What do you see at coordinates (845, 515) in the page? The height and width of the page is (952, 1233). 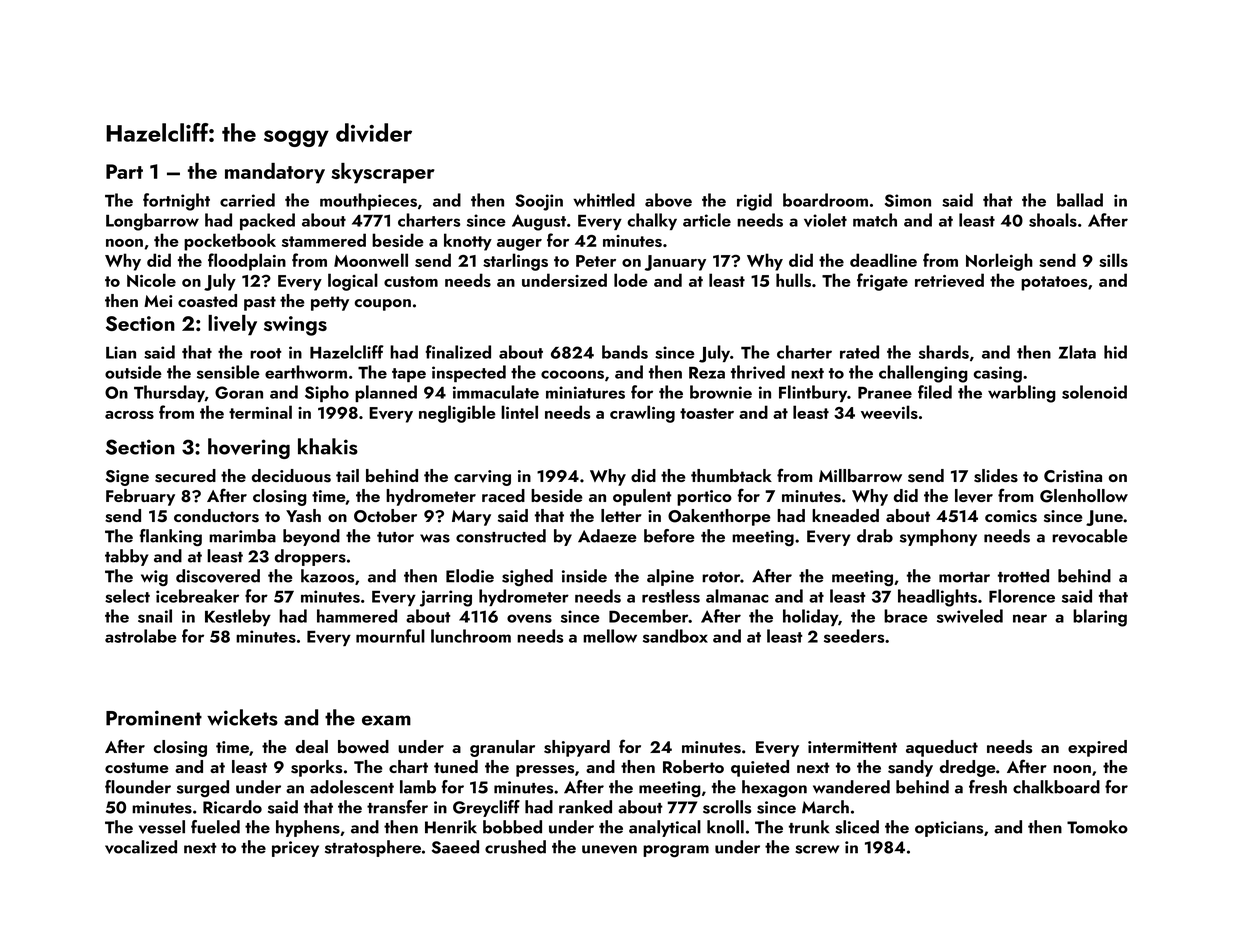 I see `kneaded` at bounding box center [845, 515].
